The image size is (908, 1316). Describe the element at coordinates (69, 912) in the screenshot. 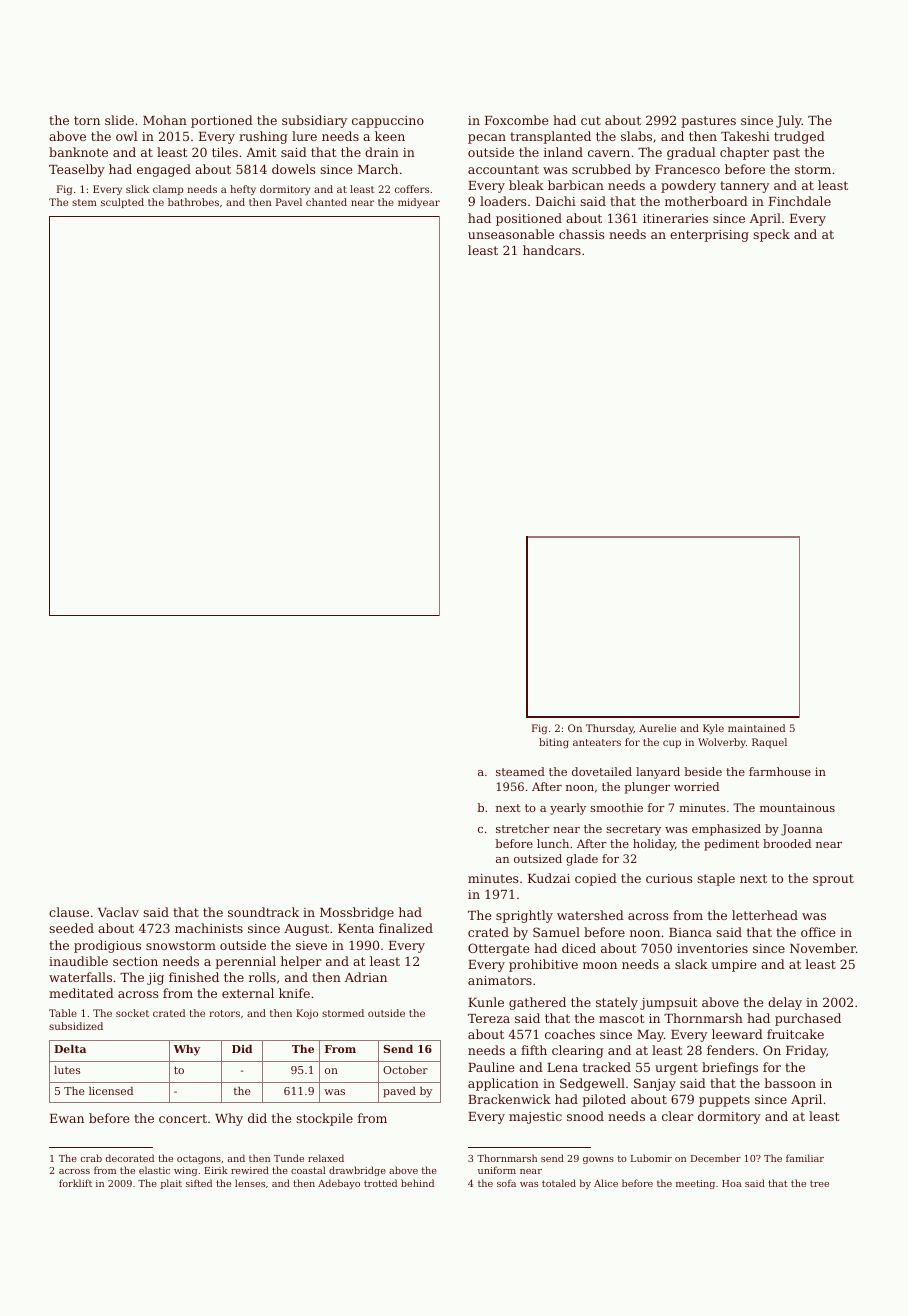

I see `clause` at that location.
